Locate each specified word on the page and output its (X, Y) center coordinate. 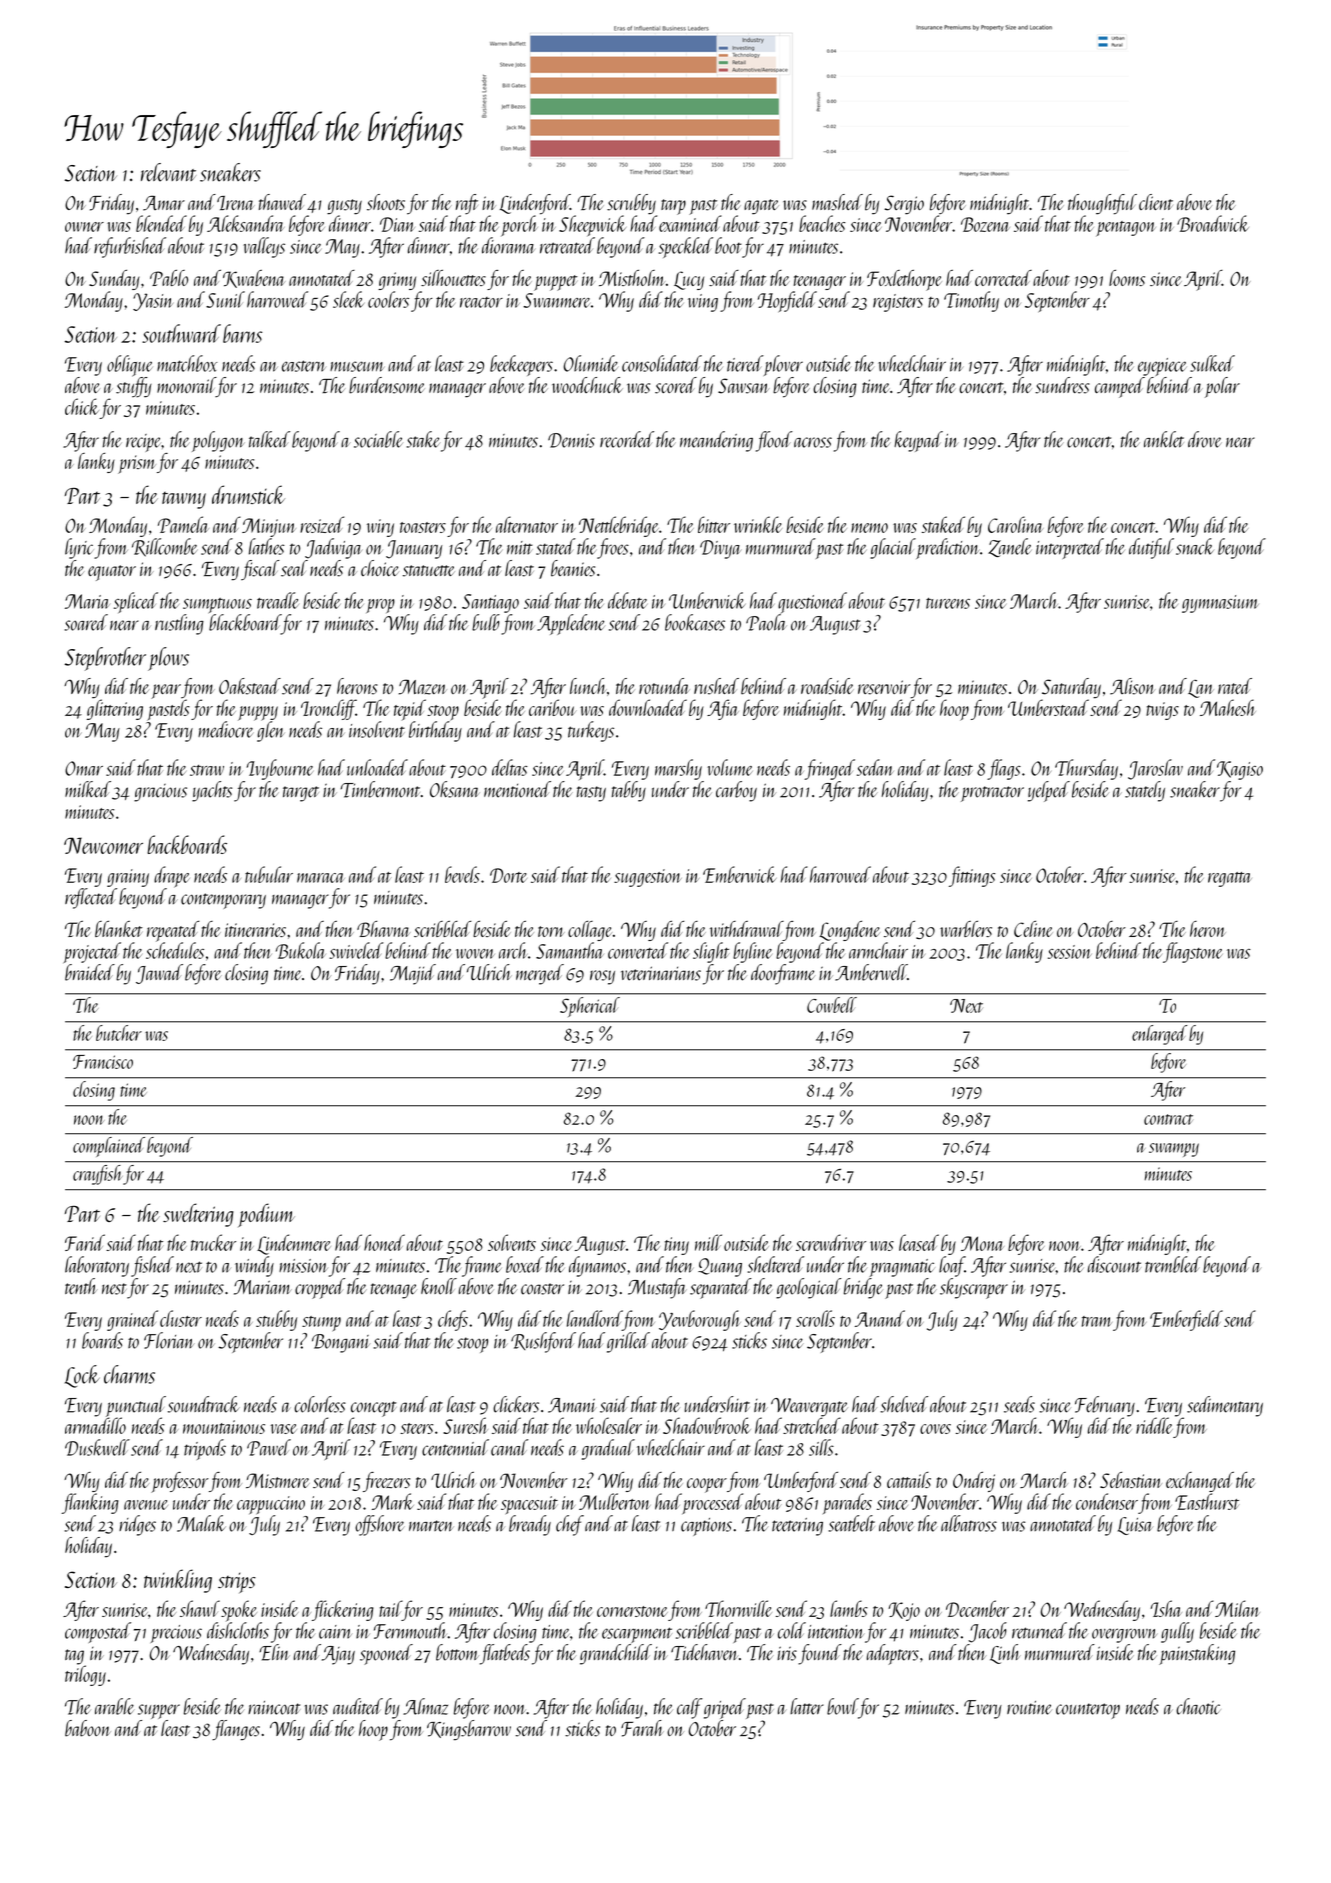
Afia (723, 709)
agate (761, 207)
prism (137, 464)
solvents (512, 1242)
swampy (1174, 1150)
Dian (397, 224)
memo (869, 528)
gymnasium (1220, 604)
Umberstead (1048, 707)
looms (1127, 278)
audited (358, 1706)
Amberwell (871, 972)
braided (90, 972)
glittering (115, 709)
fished (152, 1266)
